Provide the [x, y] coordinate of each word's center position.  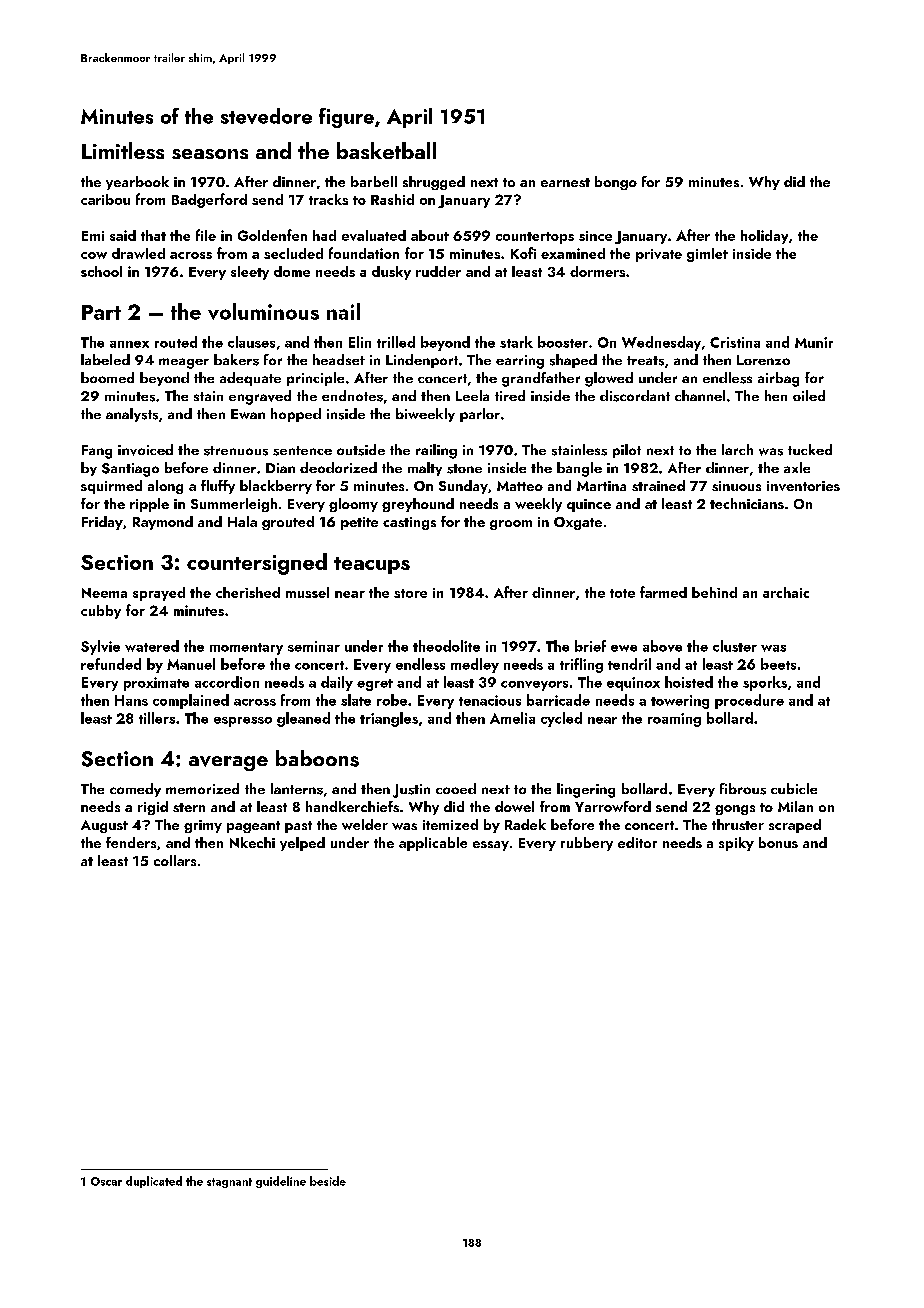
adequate [250, 379]
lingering [586, 790]
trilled [396, 342]
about [430, 235]
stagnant [229, 1183]
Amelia [512, 718]
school [101, 271]
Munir [814, 342]
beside [328, 1181]
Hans [131, 700]
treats [645, 361]
